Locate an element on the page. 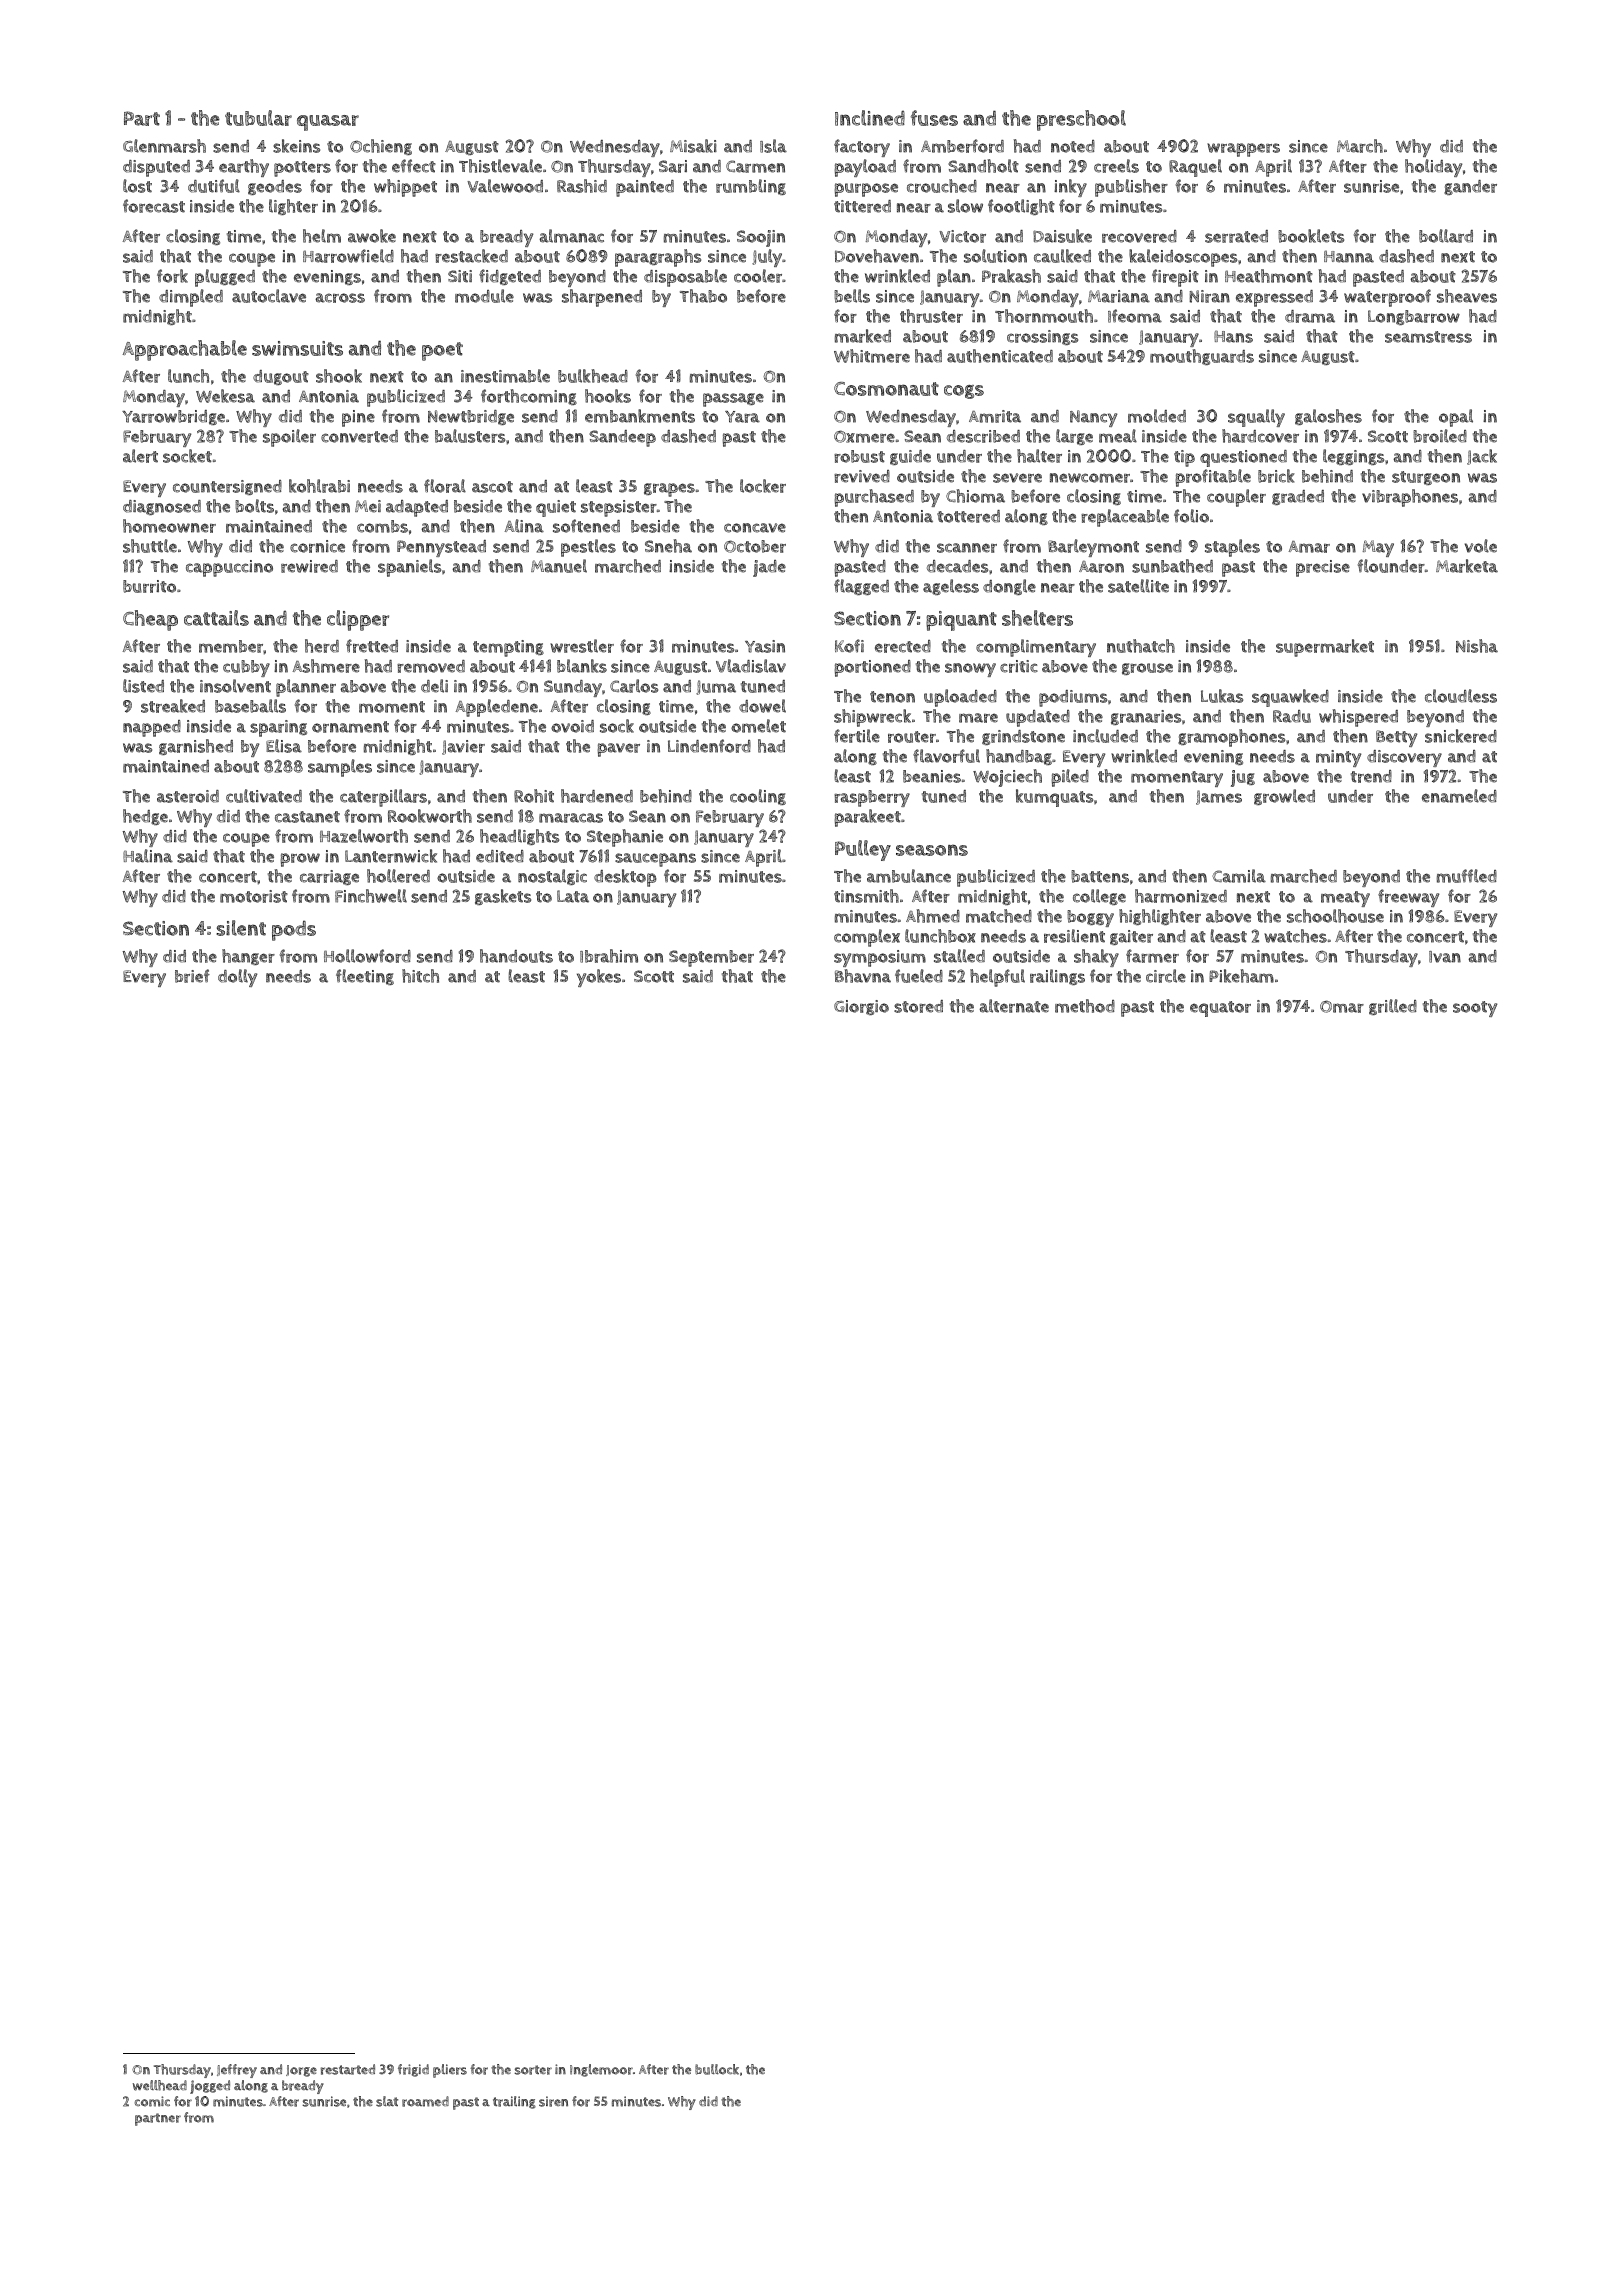 This image has width=1620, height=2292. wellhead is located at coordinates (160, 2085).
